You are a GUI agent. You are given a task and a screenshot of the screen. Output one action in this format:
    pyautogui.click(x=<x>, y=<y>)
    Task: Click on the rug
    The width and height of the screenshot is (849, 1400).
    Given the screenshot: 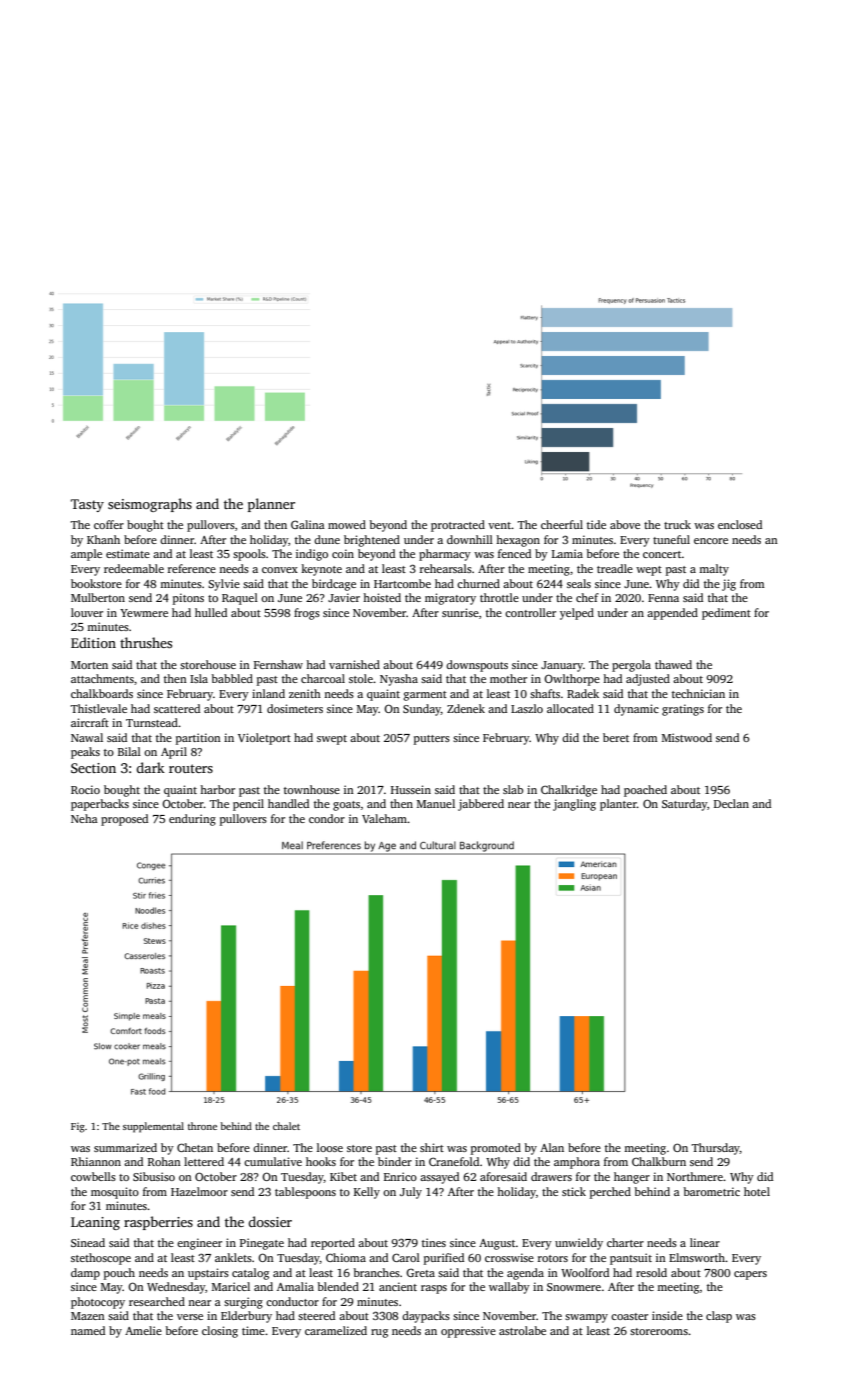 What is the action you would take?
    pyautogui.click(x=379, y=1333)
